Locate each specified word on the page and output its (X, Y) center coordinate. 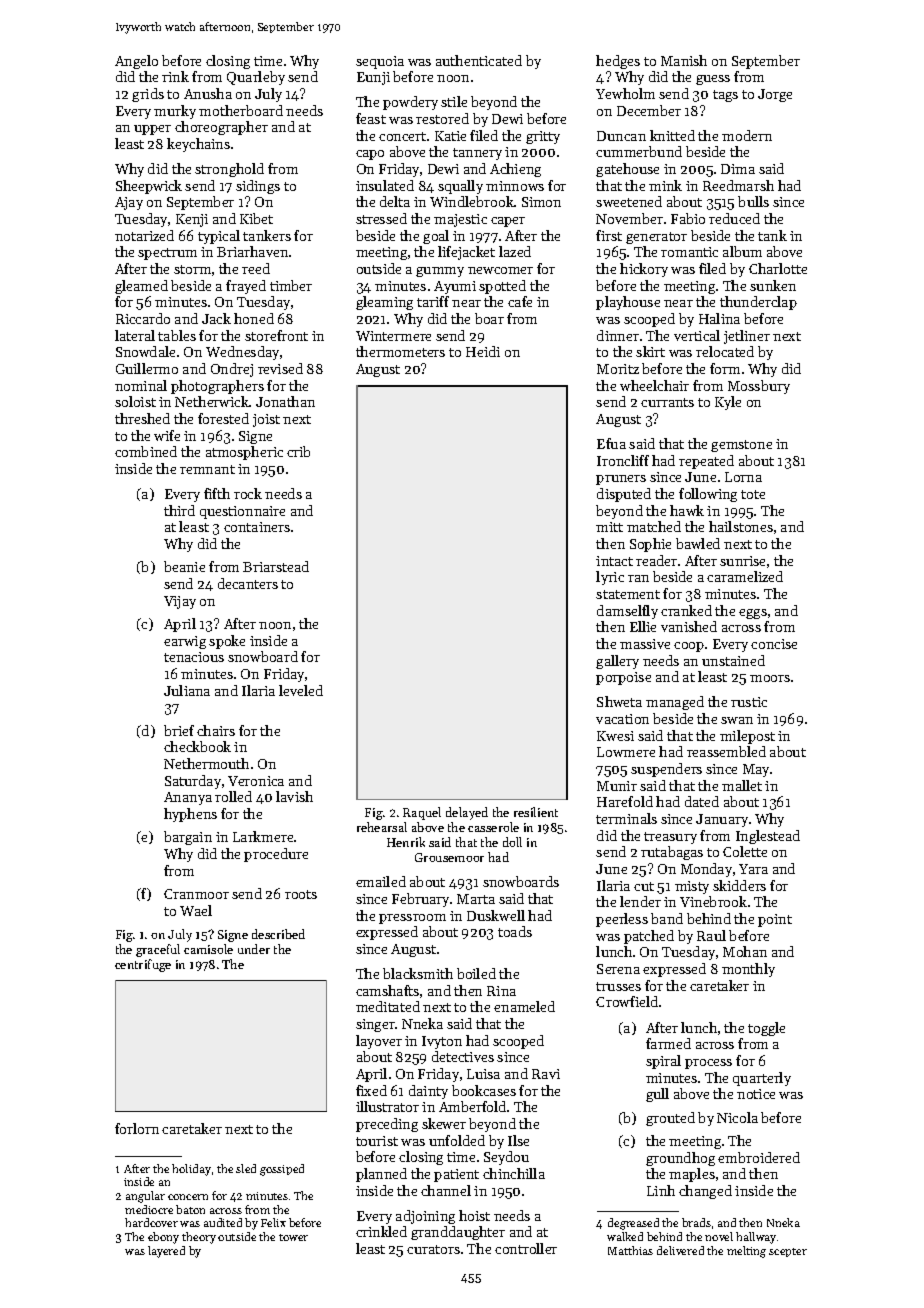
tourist (377, 1141)
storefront (276, 335)
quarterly (762, 1079)
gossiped (282, 1170)
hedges (618, 62)
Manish (684, 60)
